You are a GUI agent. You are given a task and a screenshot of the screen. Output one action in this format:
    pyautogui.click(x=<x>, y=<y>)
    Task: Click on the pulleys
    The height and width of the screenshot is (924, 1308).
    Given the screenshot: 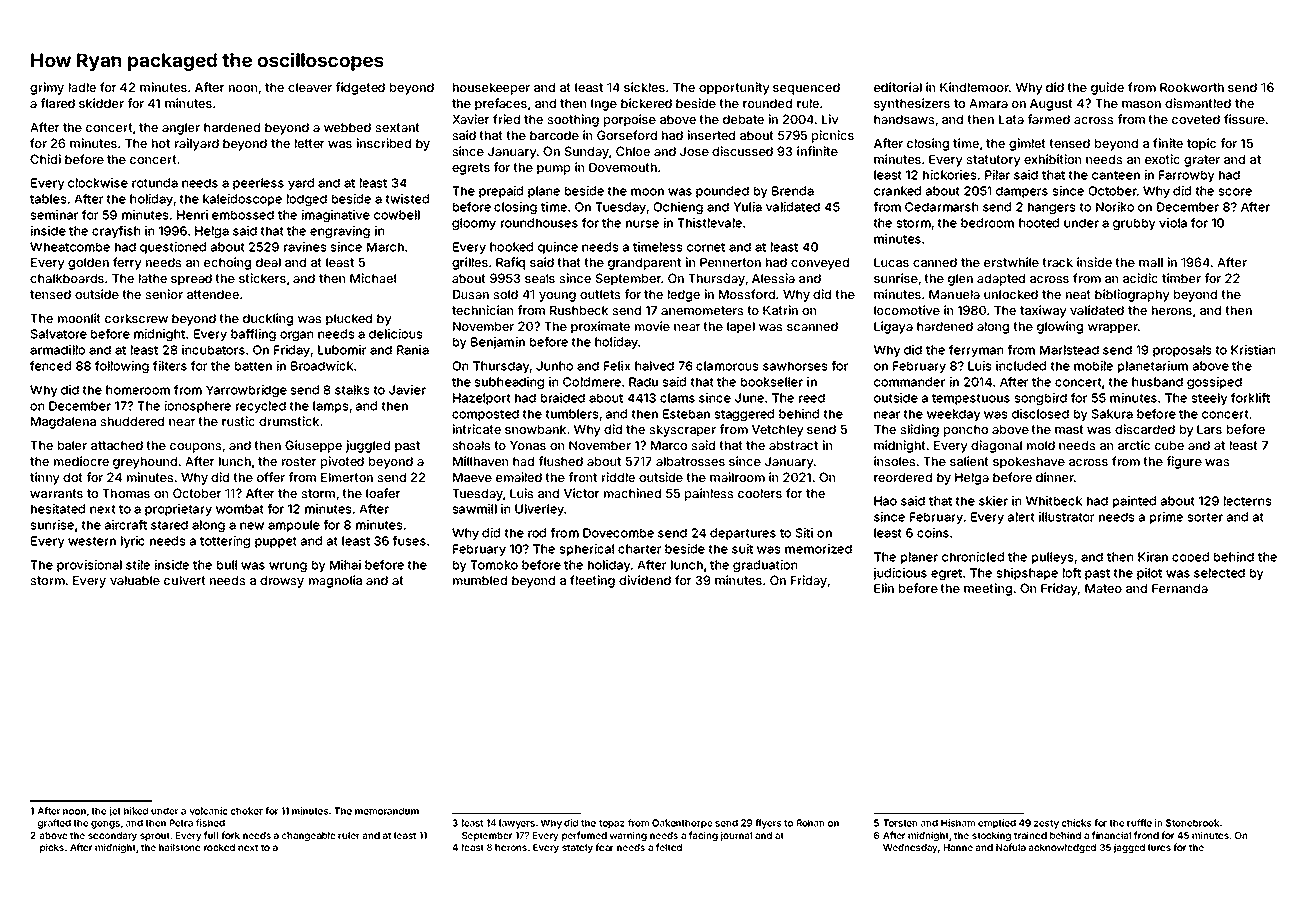 What is the action you would take?
    pyautogui.click(x=1052, y=558)
